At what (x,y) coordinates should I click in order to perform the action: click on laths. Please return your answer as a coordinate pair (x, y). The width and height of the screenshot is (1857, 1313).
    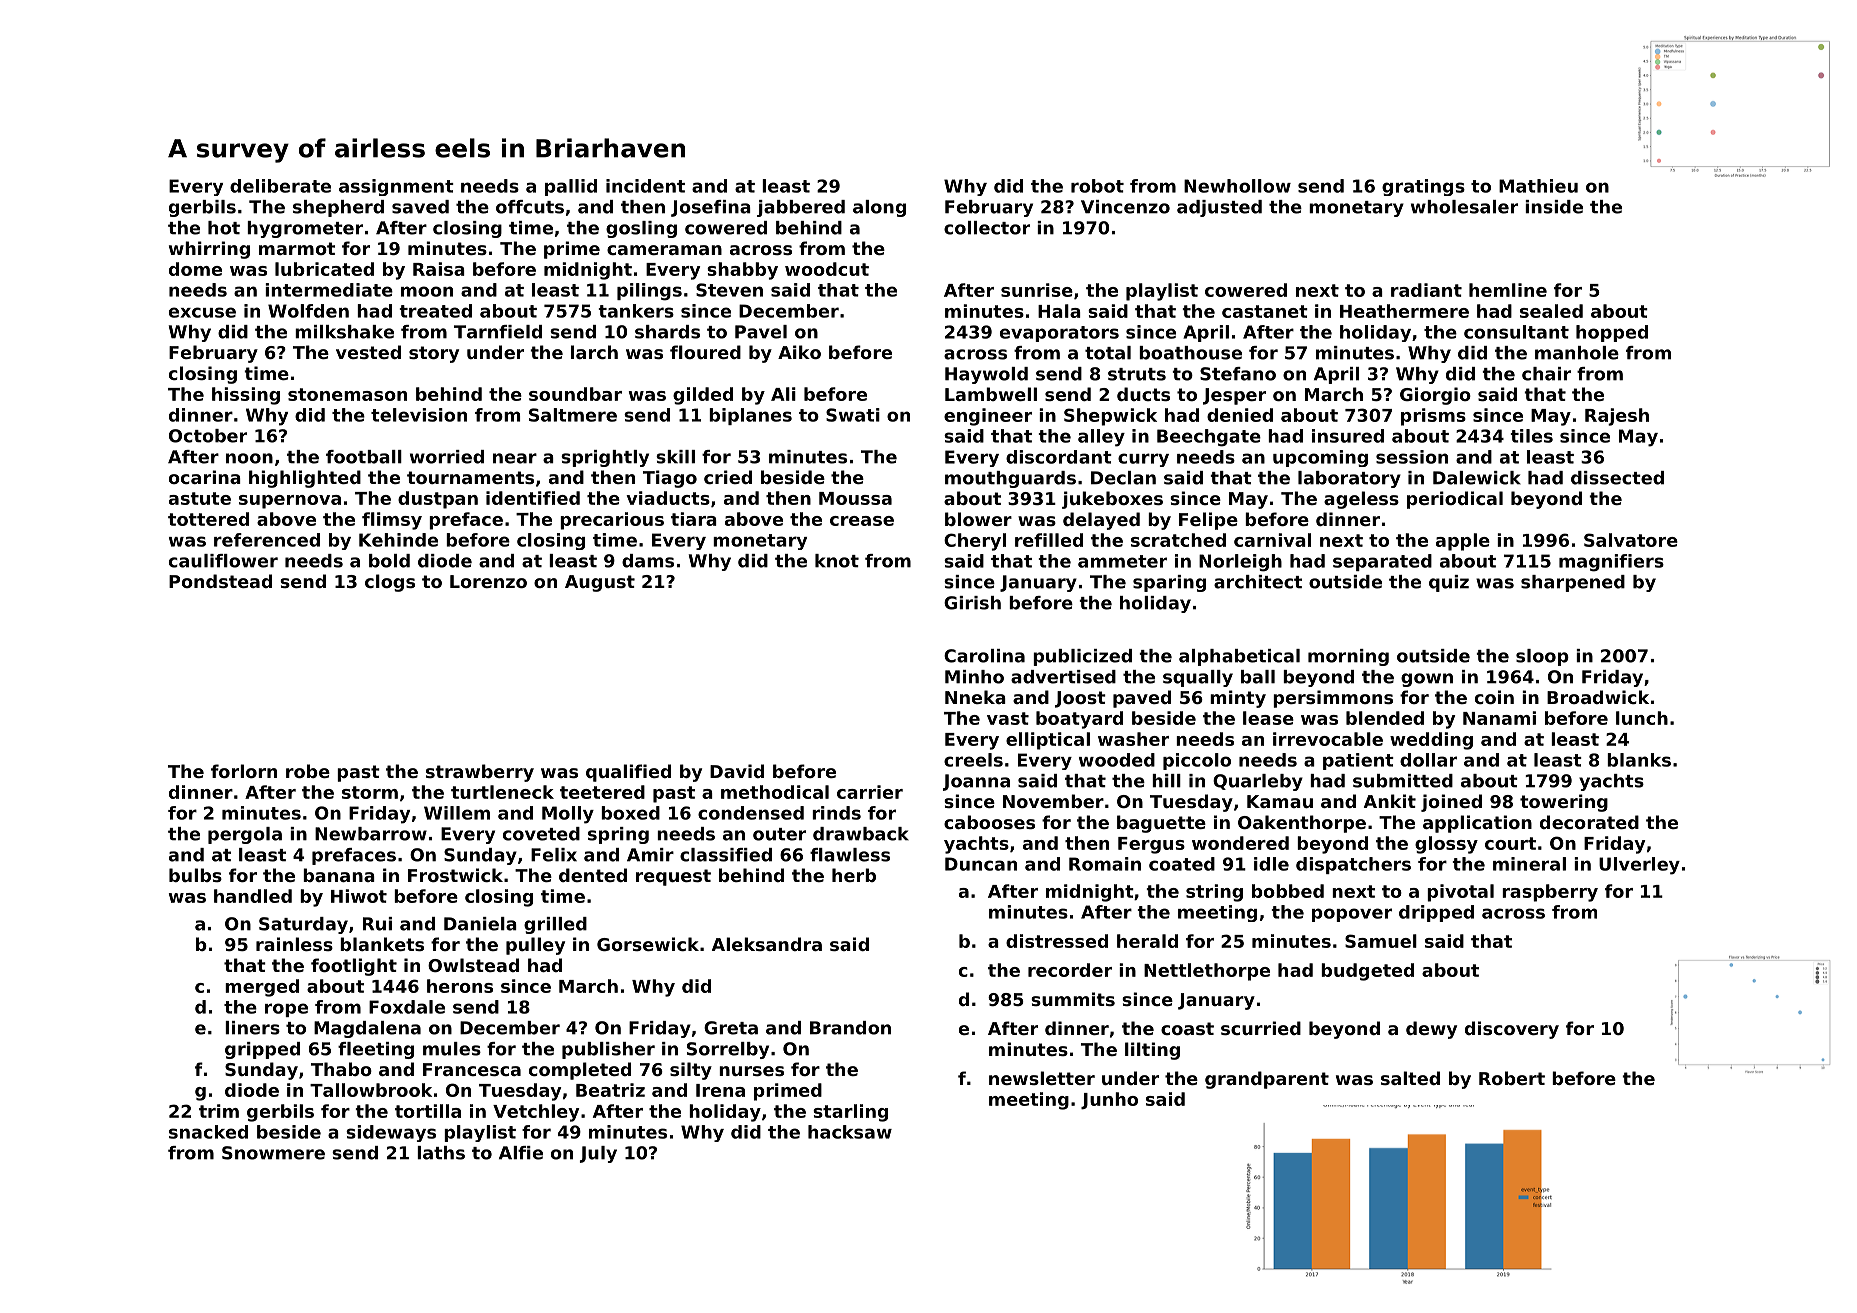
    Looking at the image, I should click on (441, 1153).
